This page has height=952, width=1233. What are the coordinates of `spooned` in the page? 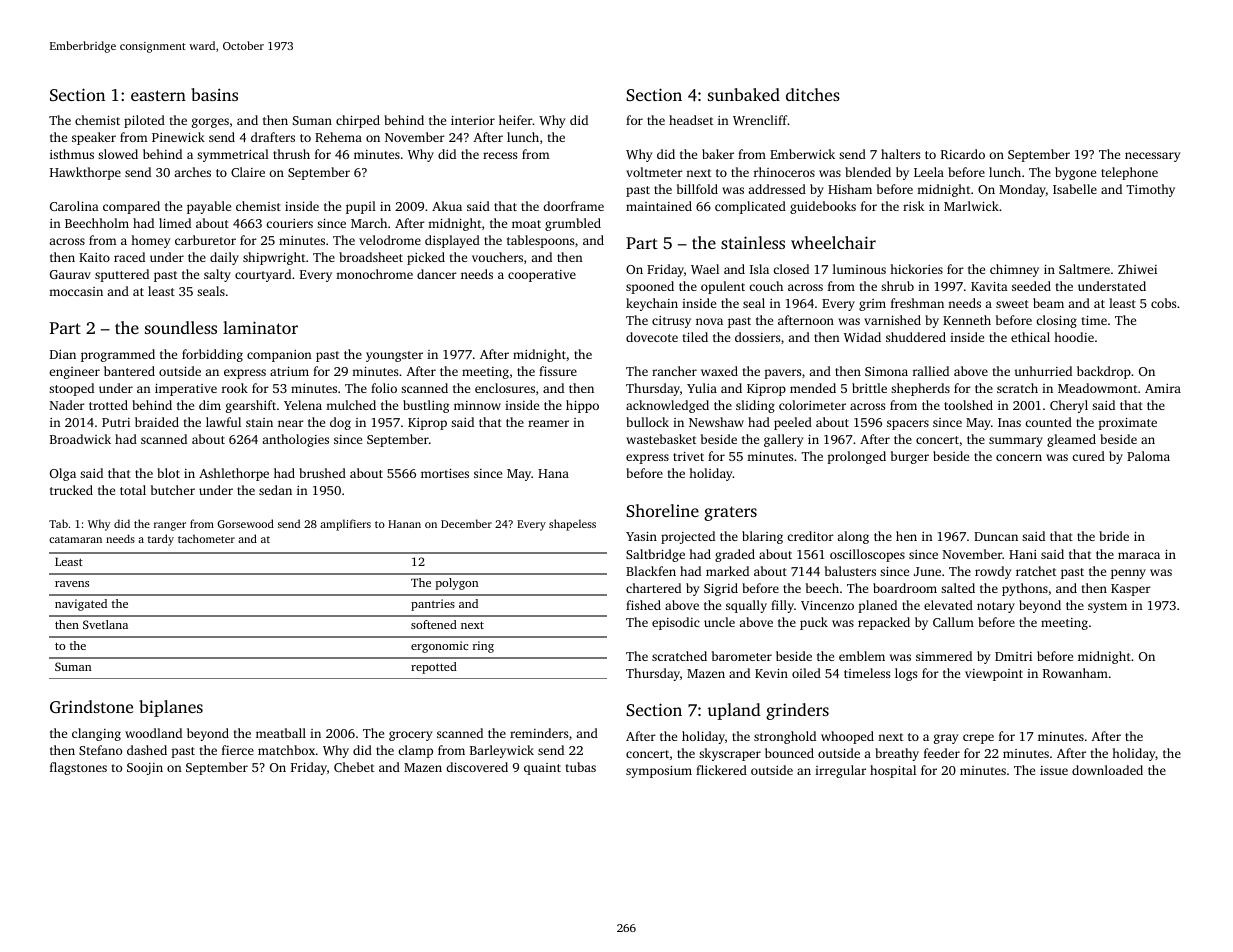 It's located at (650, 287).
